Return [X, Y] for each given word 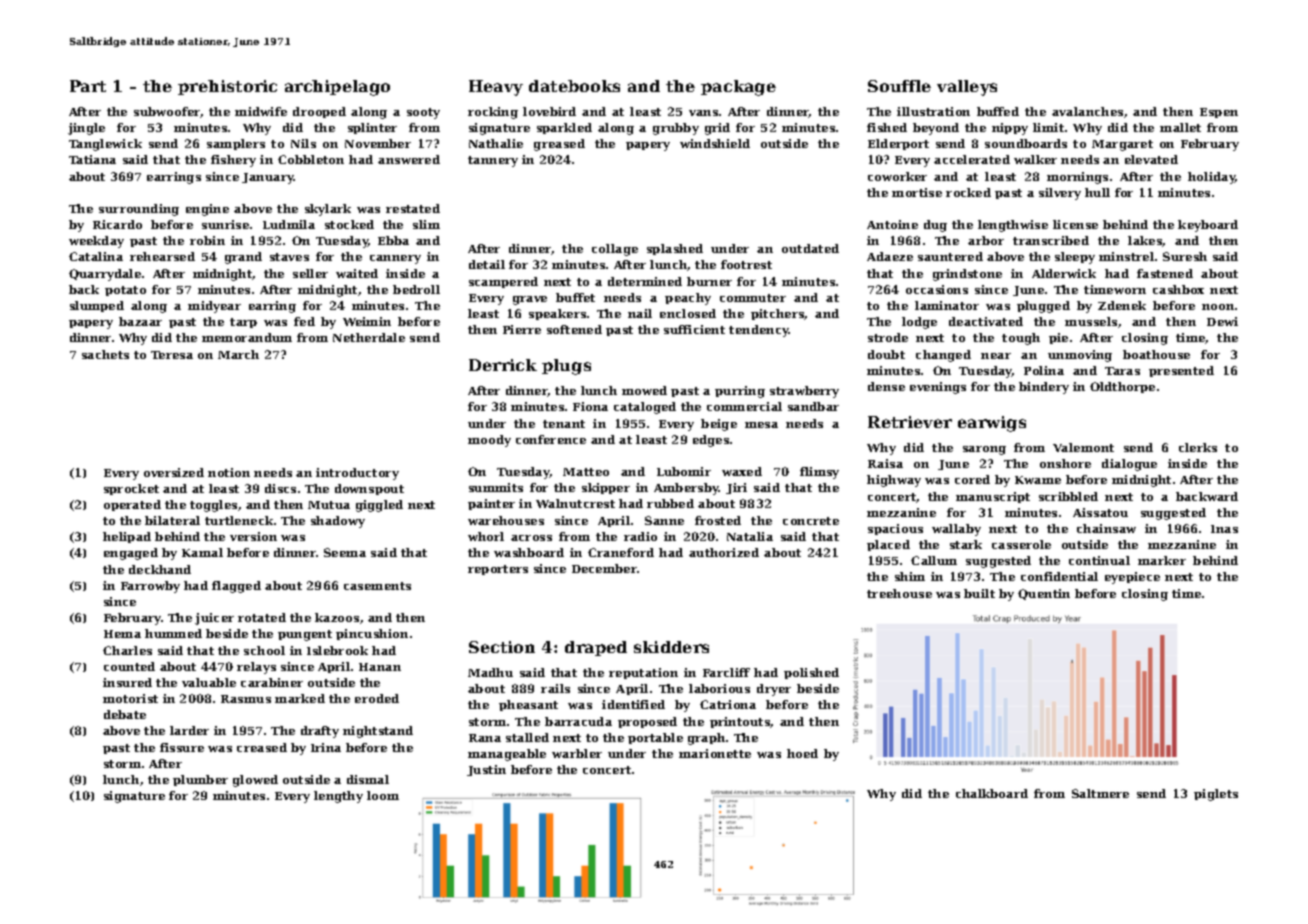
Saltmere [1100, 793]
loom [383, 795]
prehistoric [227, 87]
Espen [1219, 113]
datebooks [574, 86]
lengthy [338, 797]
